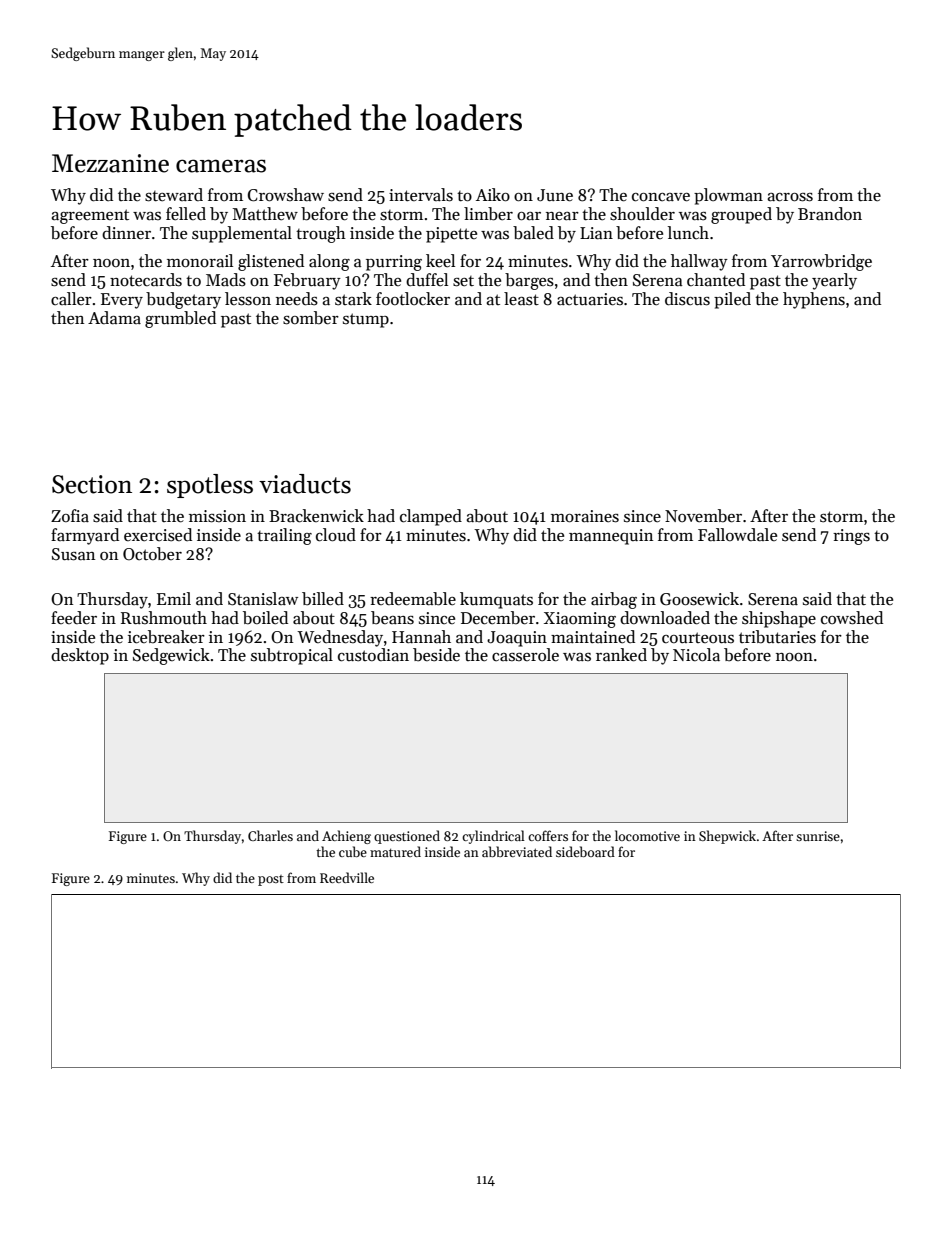 The width and height of the screenshot is (952, 1233). I want to click on abbreviated, so click(517, 851).
